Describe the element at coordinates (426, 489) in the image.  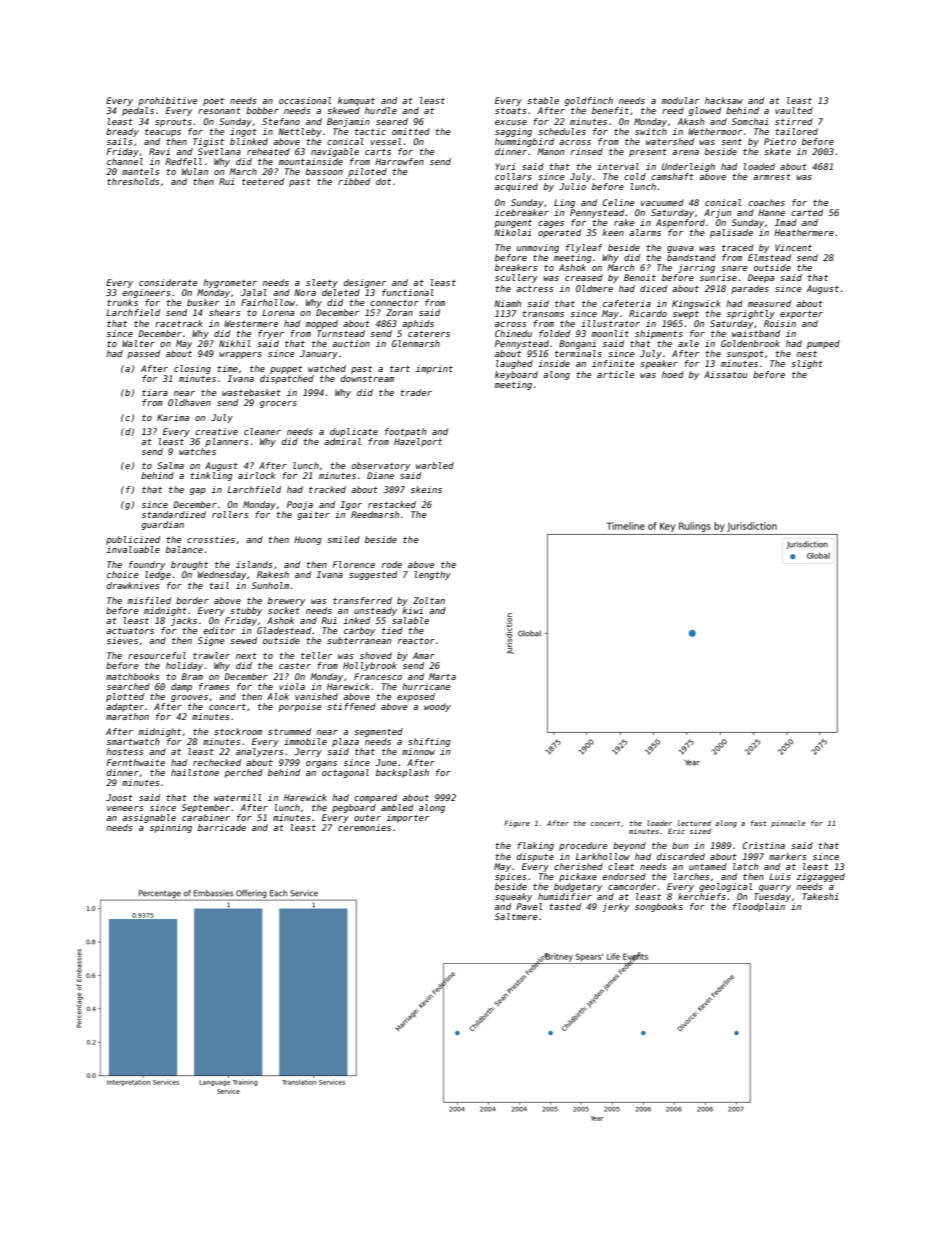
I see `skeins` at that location.
